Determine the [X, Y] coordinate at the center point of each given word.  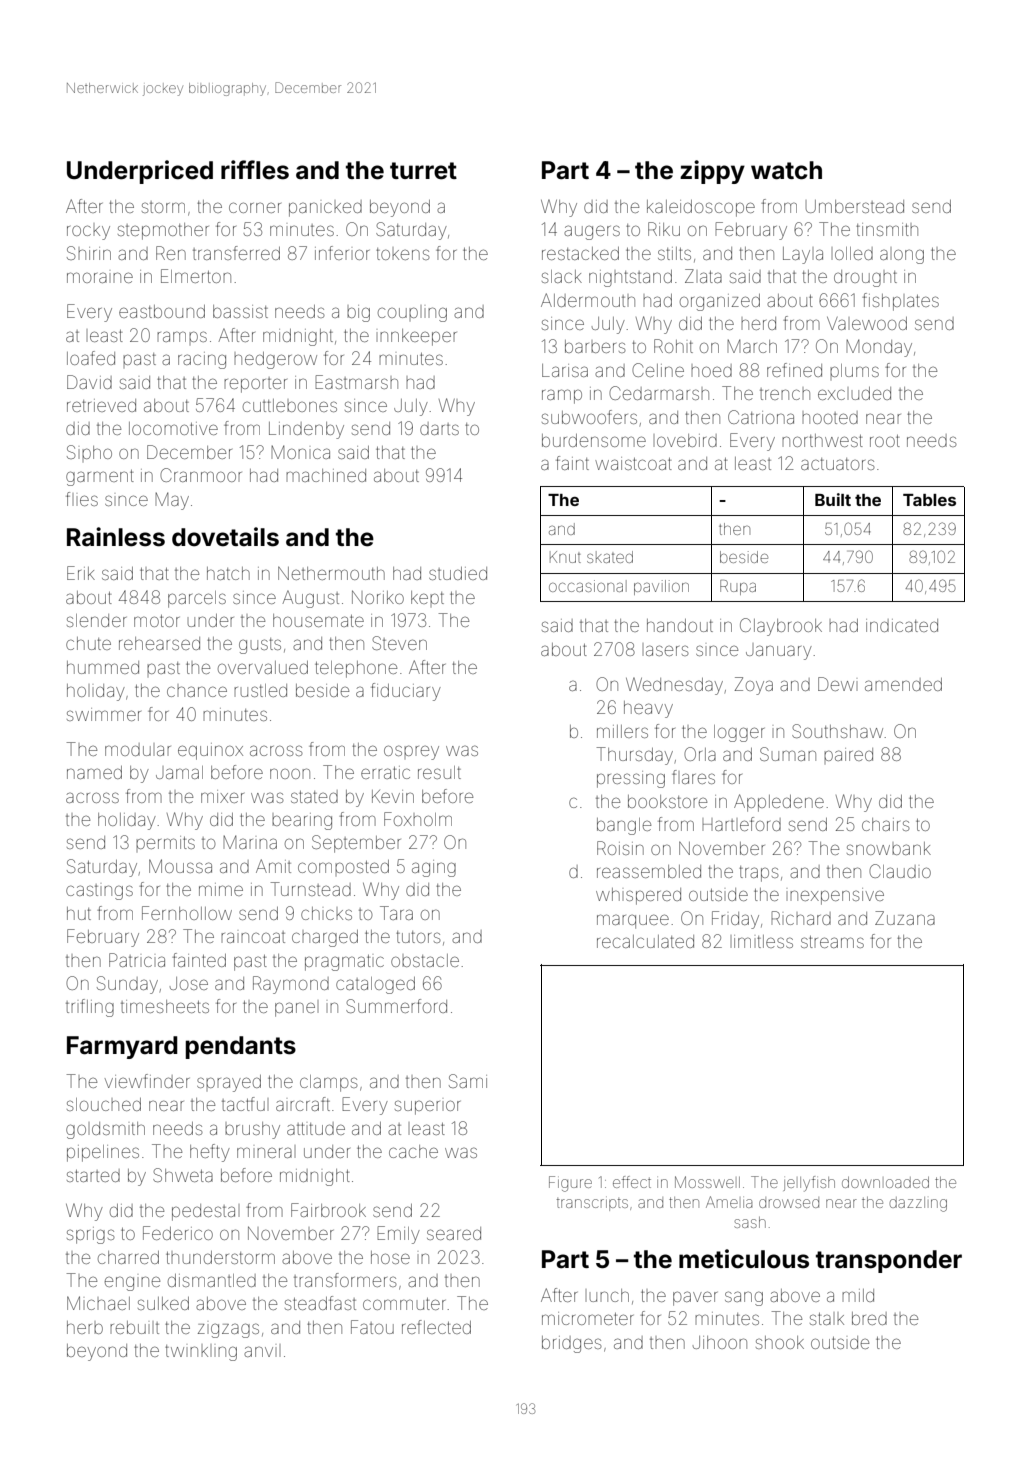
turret [423, 171]
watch [786, 170]
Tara [396, 913]
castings [99, 892]
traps [759, 874]
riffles [255, 170]
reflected [436, 1327]
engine [132, 1283]
